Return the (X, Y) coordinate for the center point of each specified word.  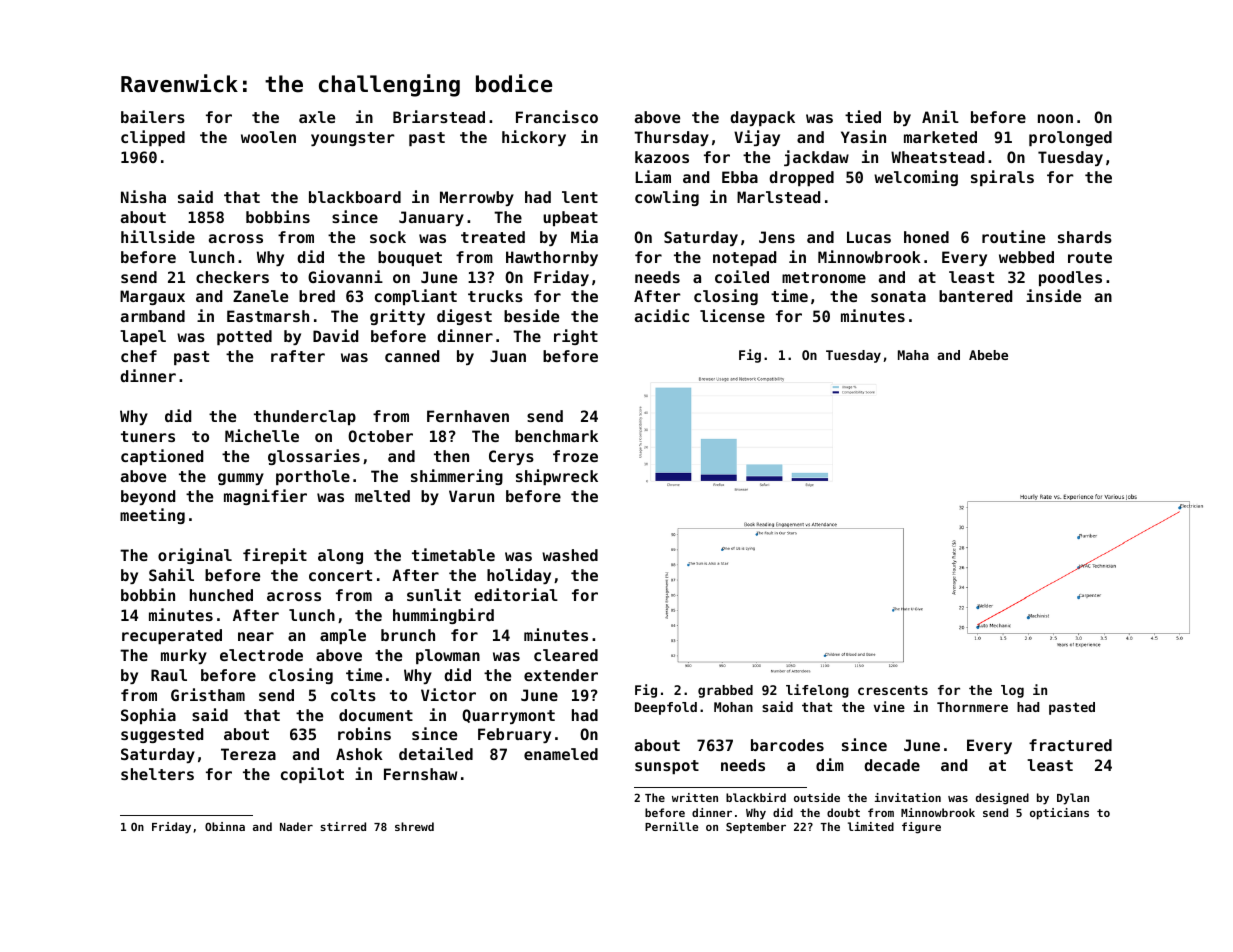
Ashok (359, 754)
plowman (448, 656)
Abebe (988, 355)
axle (317, 117)
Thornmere (972, 707)
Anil (940, 116)
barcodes (787, 745)
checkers (232, 277)
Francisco (557, 116)
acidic (662, 315)
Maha (913, 355)
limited (871, 826)
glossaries (314, 457)
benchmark (556, 436)
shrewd (414, 826)
